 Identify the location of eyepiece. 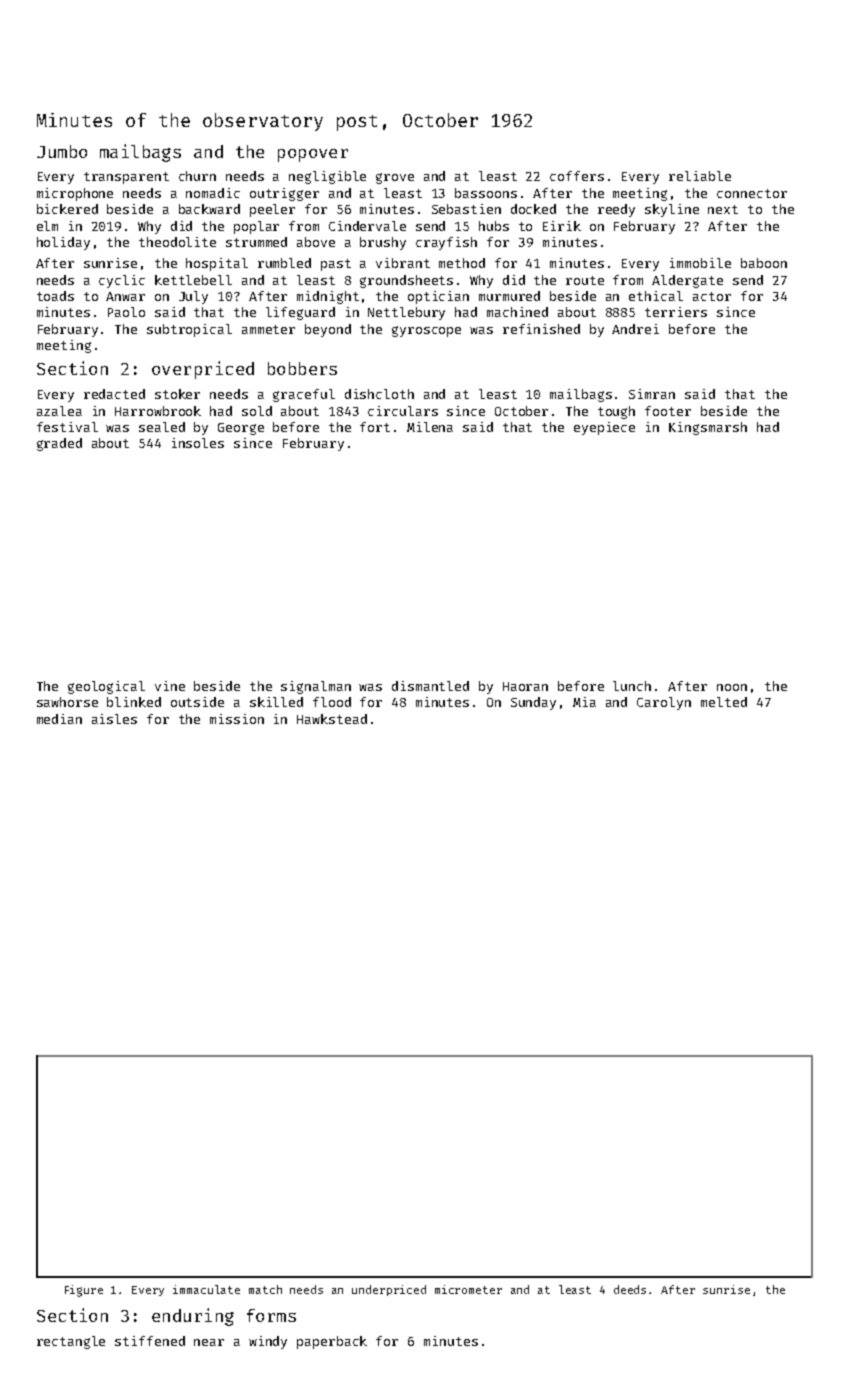
(604, 428).
